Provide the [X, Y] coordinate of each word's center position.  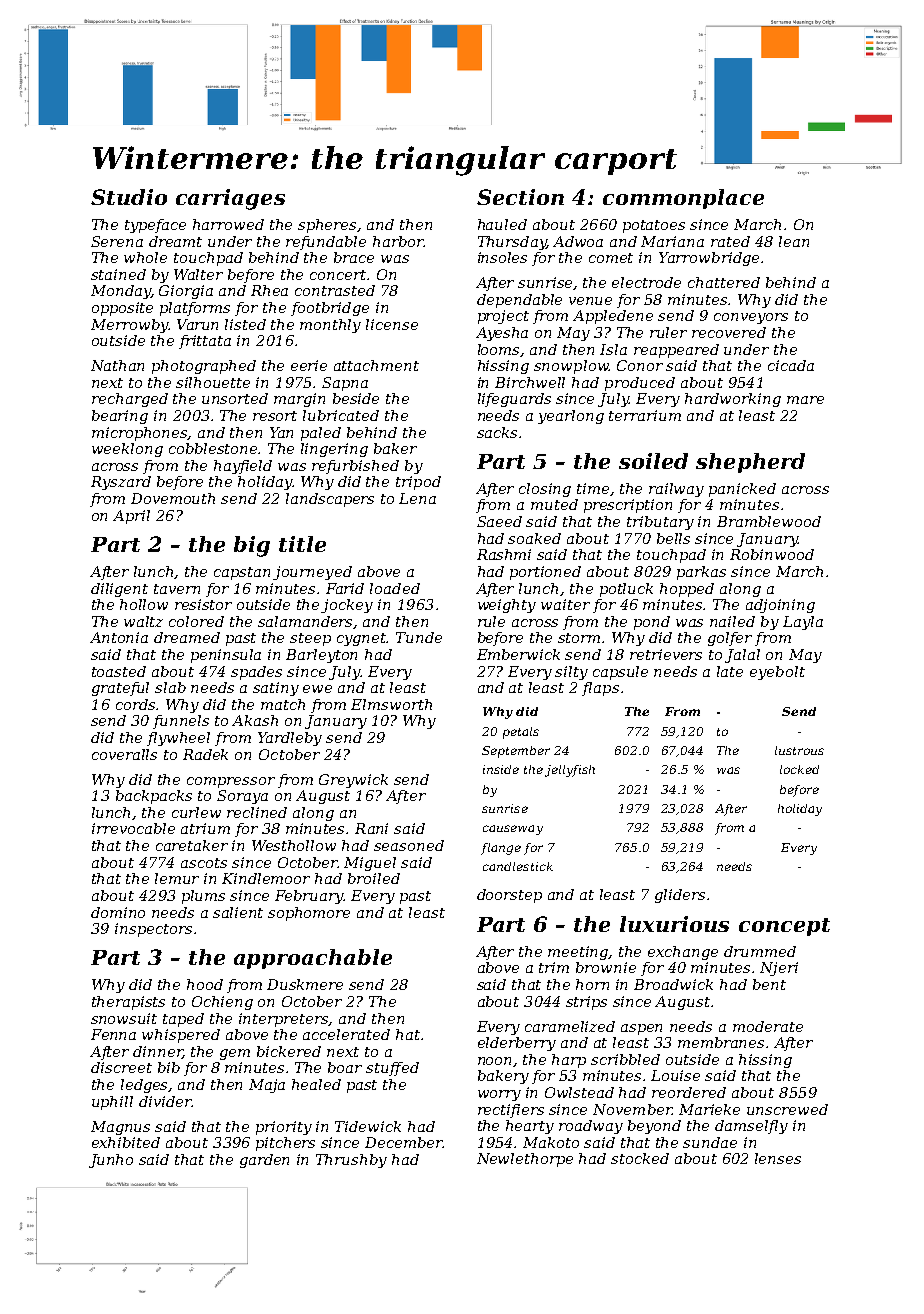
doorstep [509, 896]
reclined [257, 812]
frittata [205, 342]
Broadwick [673, 984]
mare [805, 400]
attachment [376, 365]
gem [235, 1054]
